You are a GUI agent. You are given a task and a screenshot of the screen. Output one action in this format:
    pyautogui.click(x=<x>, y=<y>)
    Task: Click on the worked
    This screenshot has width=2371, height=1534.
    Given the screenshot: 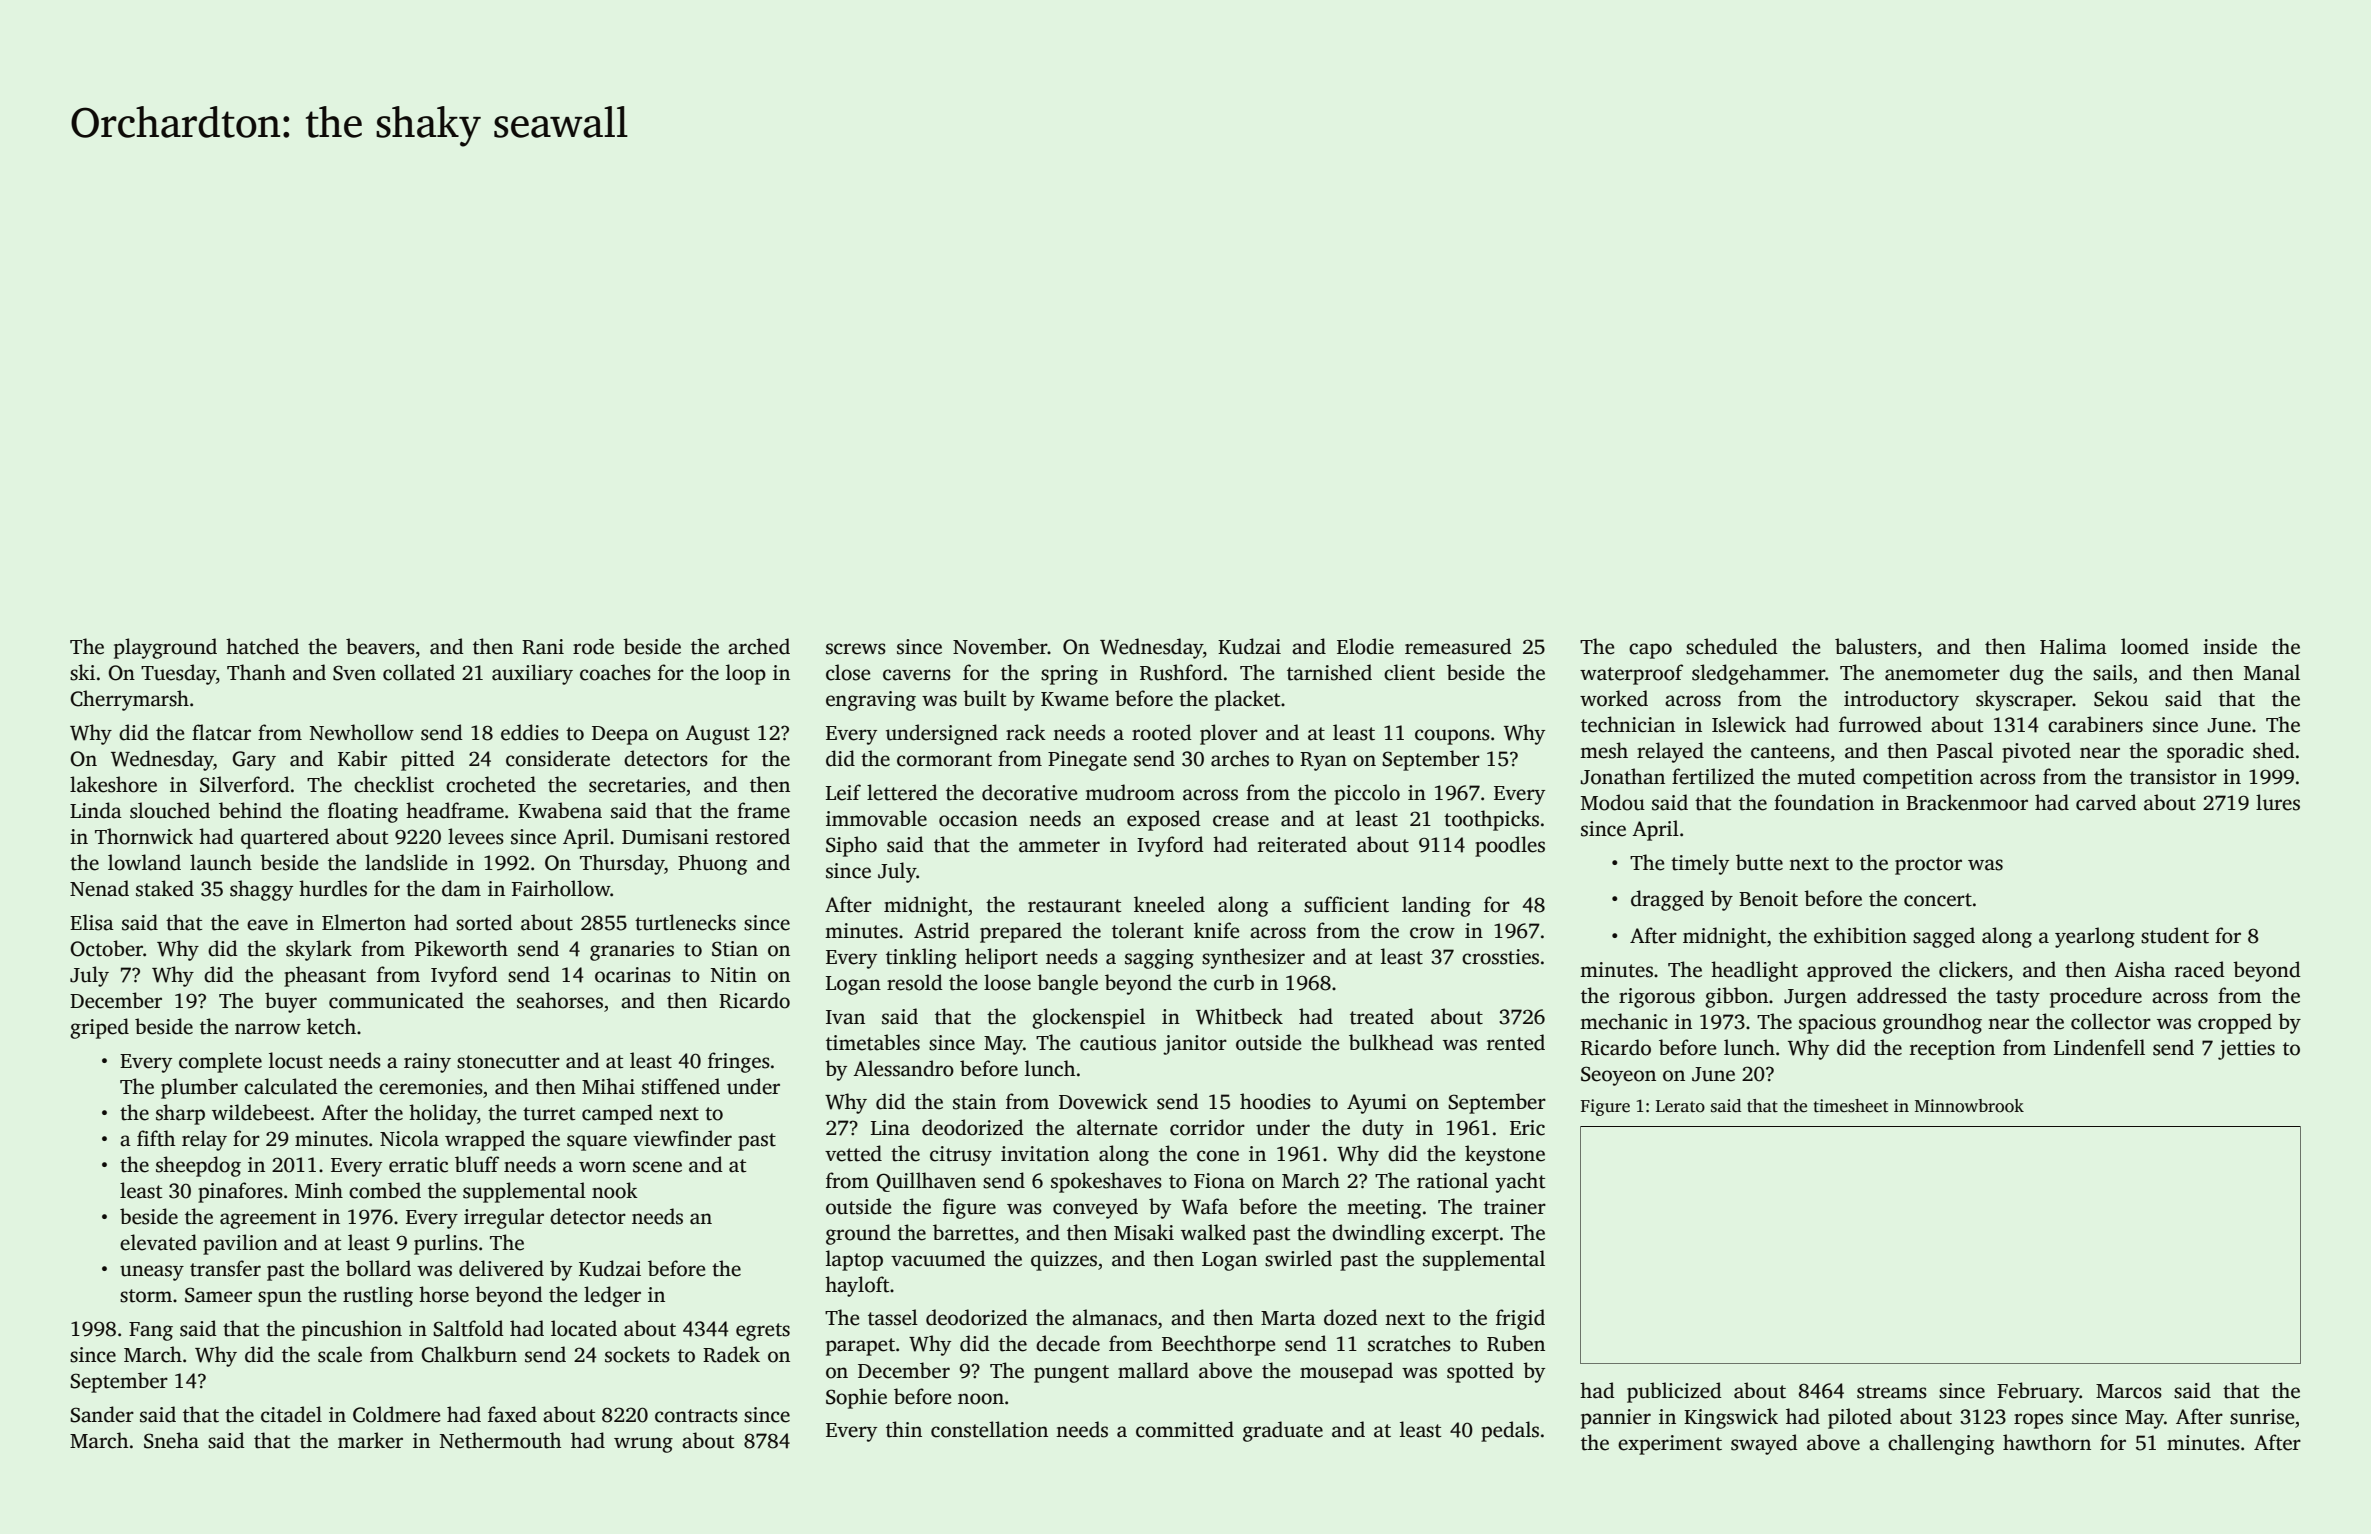 What is the action you would take?
    pyautogui.click(x=1614, y=698)
